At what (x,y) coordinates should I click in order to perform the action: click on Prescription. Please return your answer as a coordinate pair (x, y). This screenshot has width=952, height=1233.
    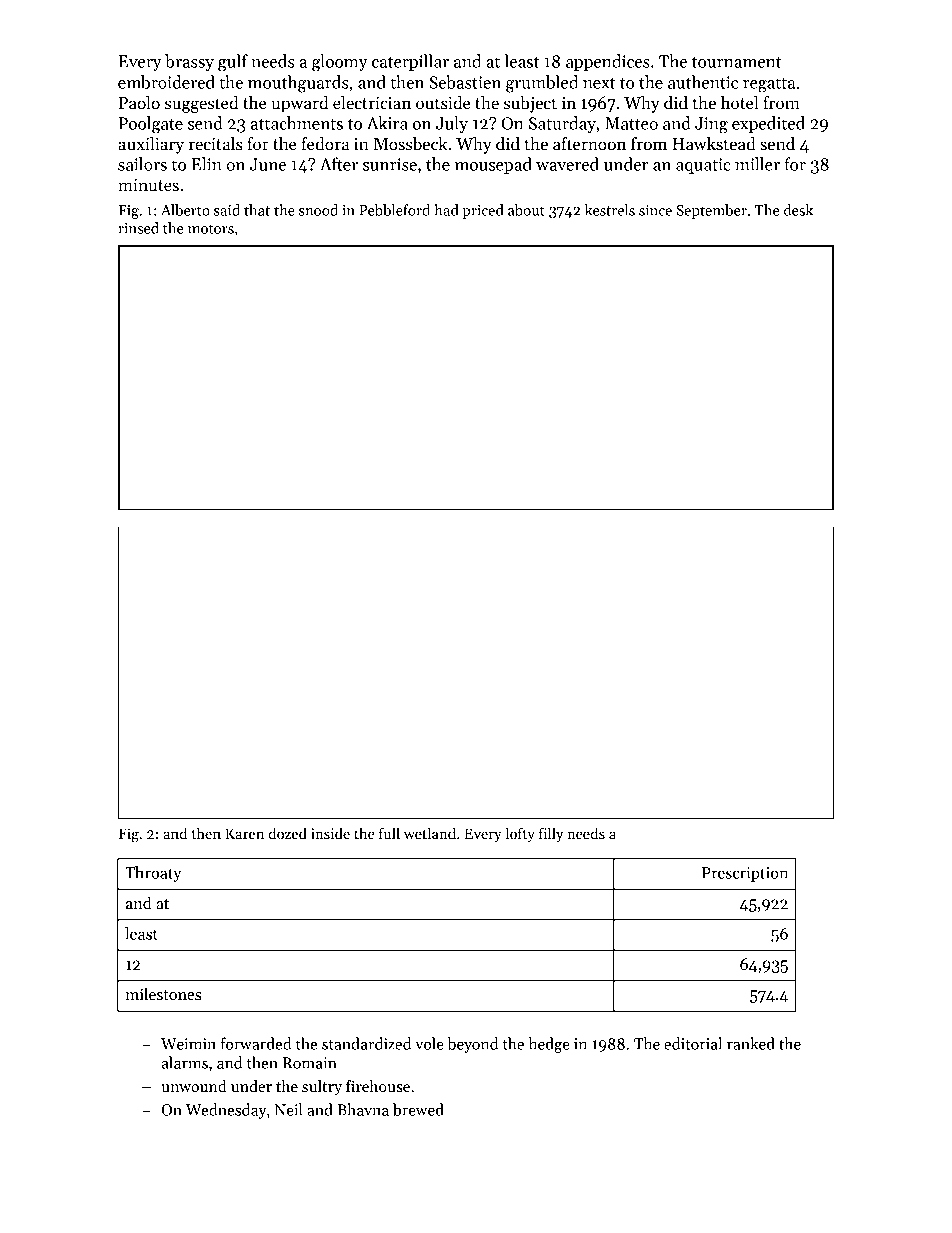
    Looking at the image, I should click on (745, 874).
